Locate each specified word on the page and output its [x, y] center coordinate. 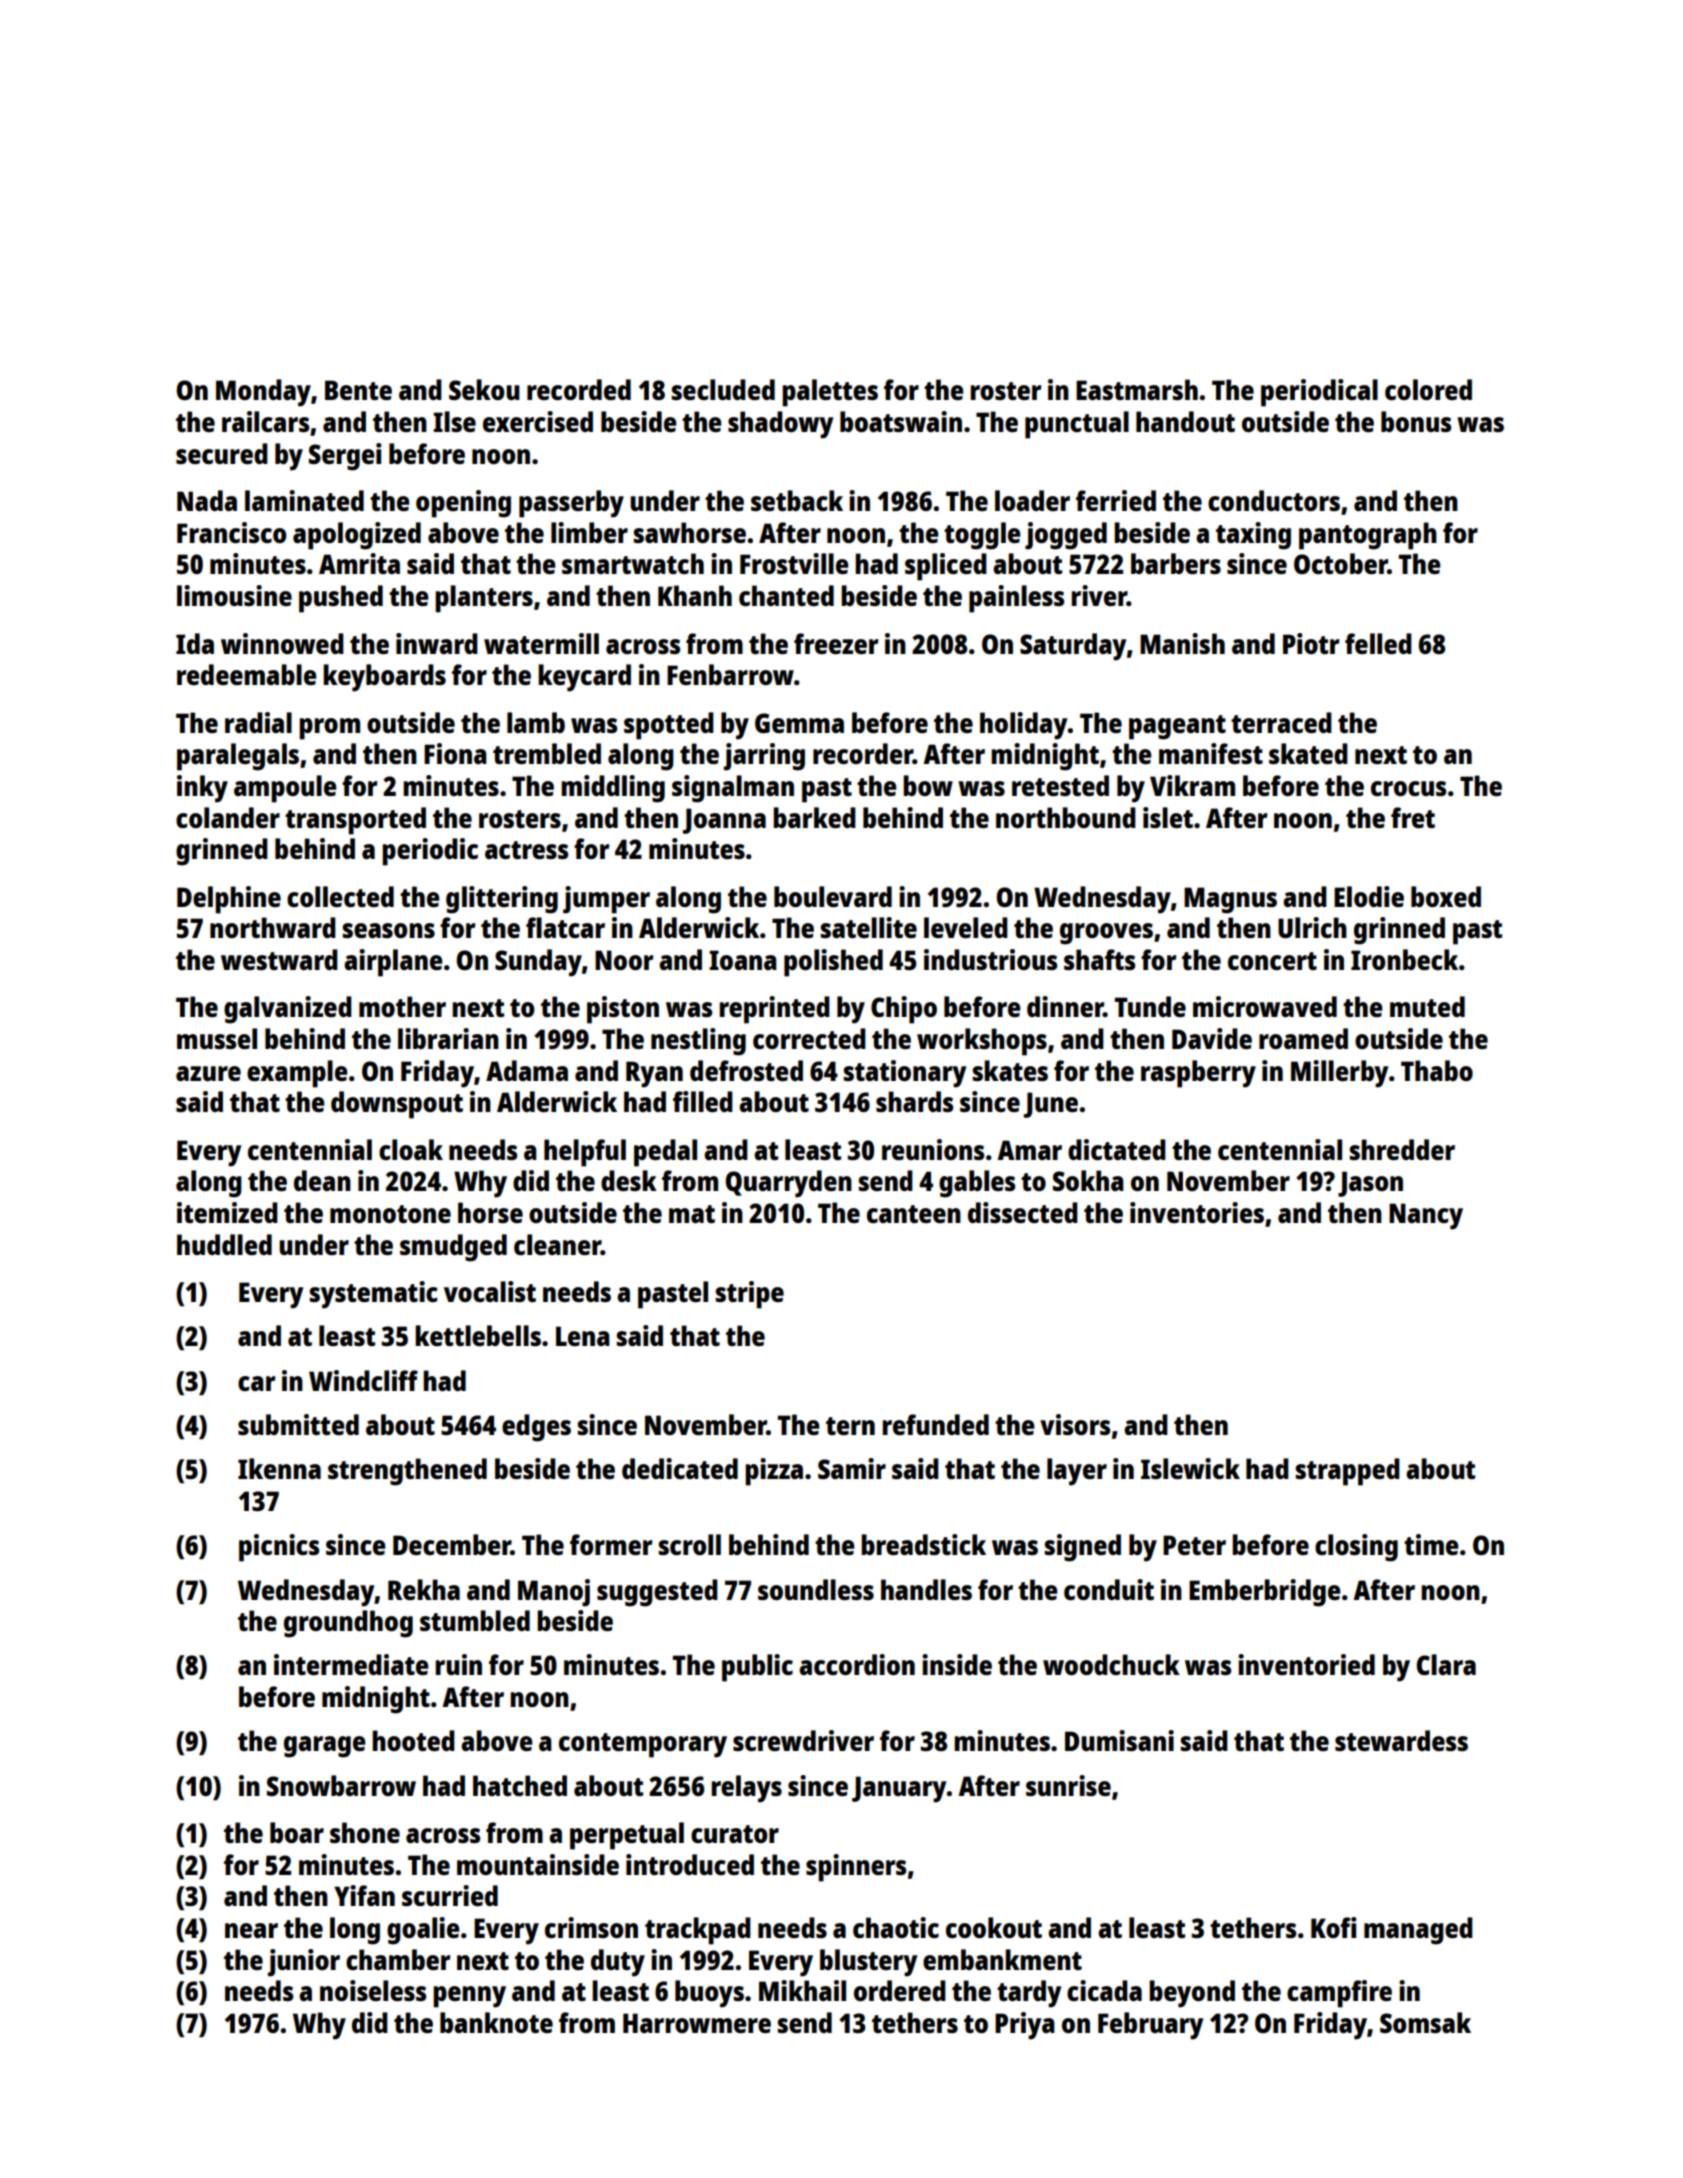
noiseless [373, 1990]
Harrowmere [697, 2023]
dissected [1023, 1212]
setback [797, 500]
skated [1308, 753]
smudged [453, 1248]
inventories [1197, 1212]
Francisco [232, 532]
